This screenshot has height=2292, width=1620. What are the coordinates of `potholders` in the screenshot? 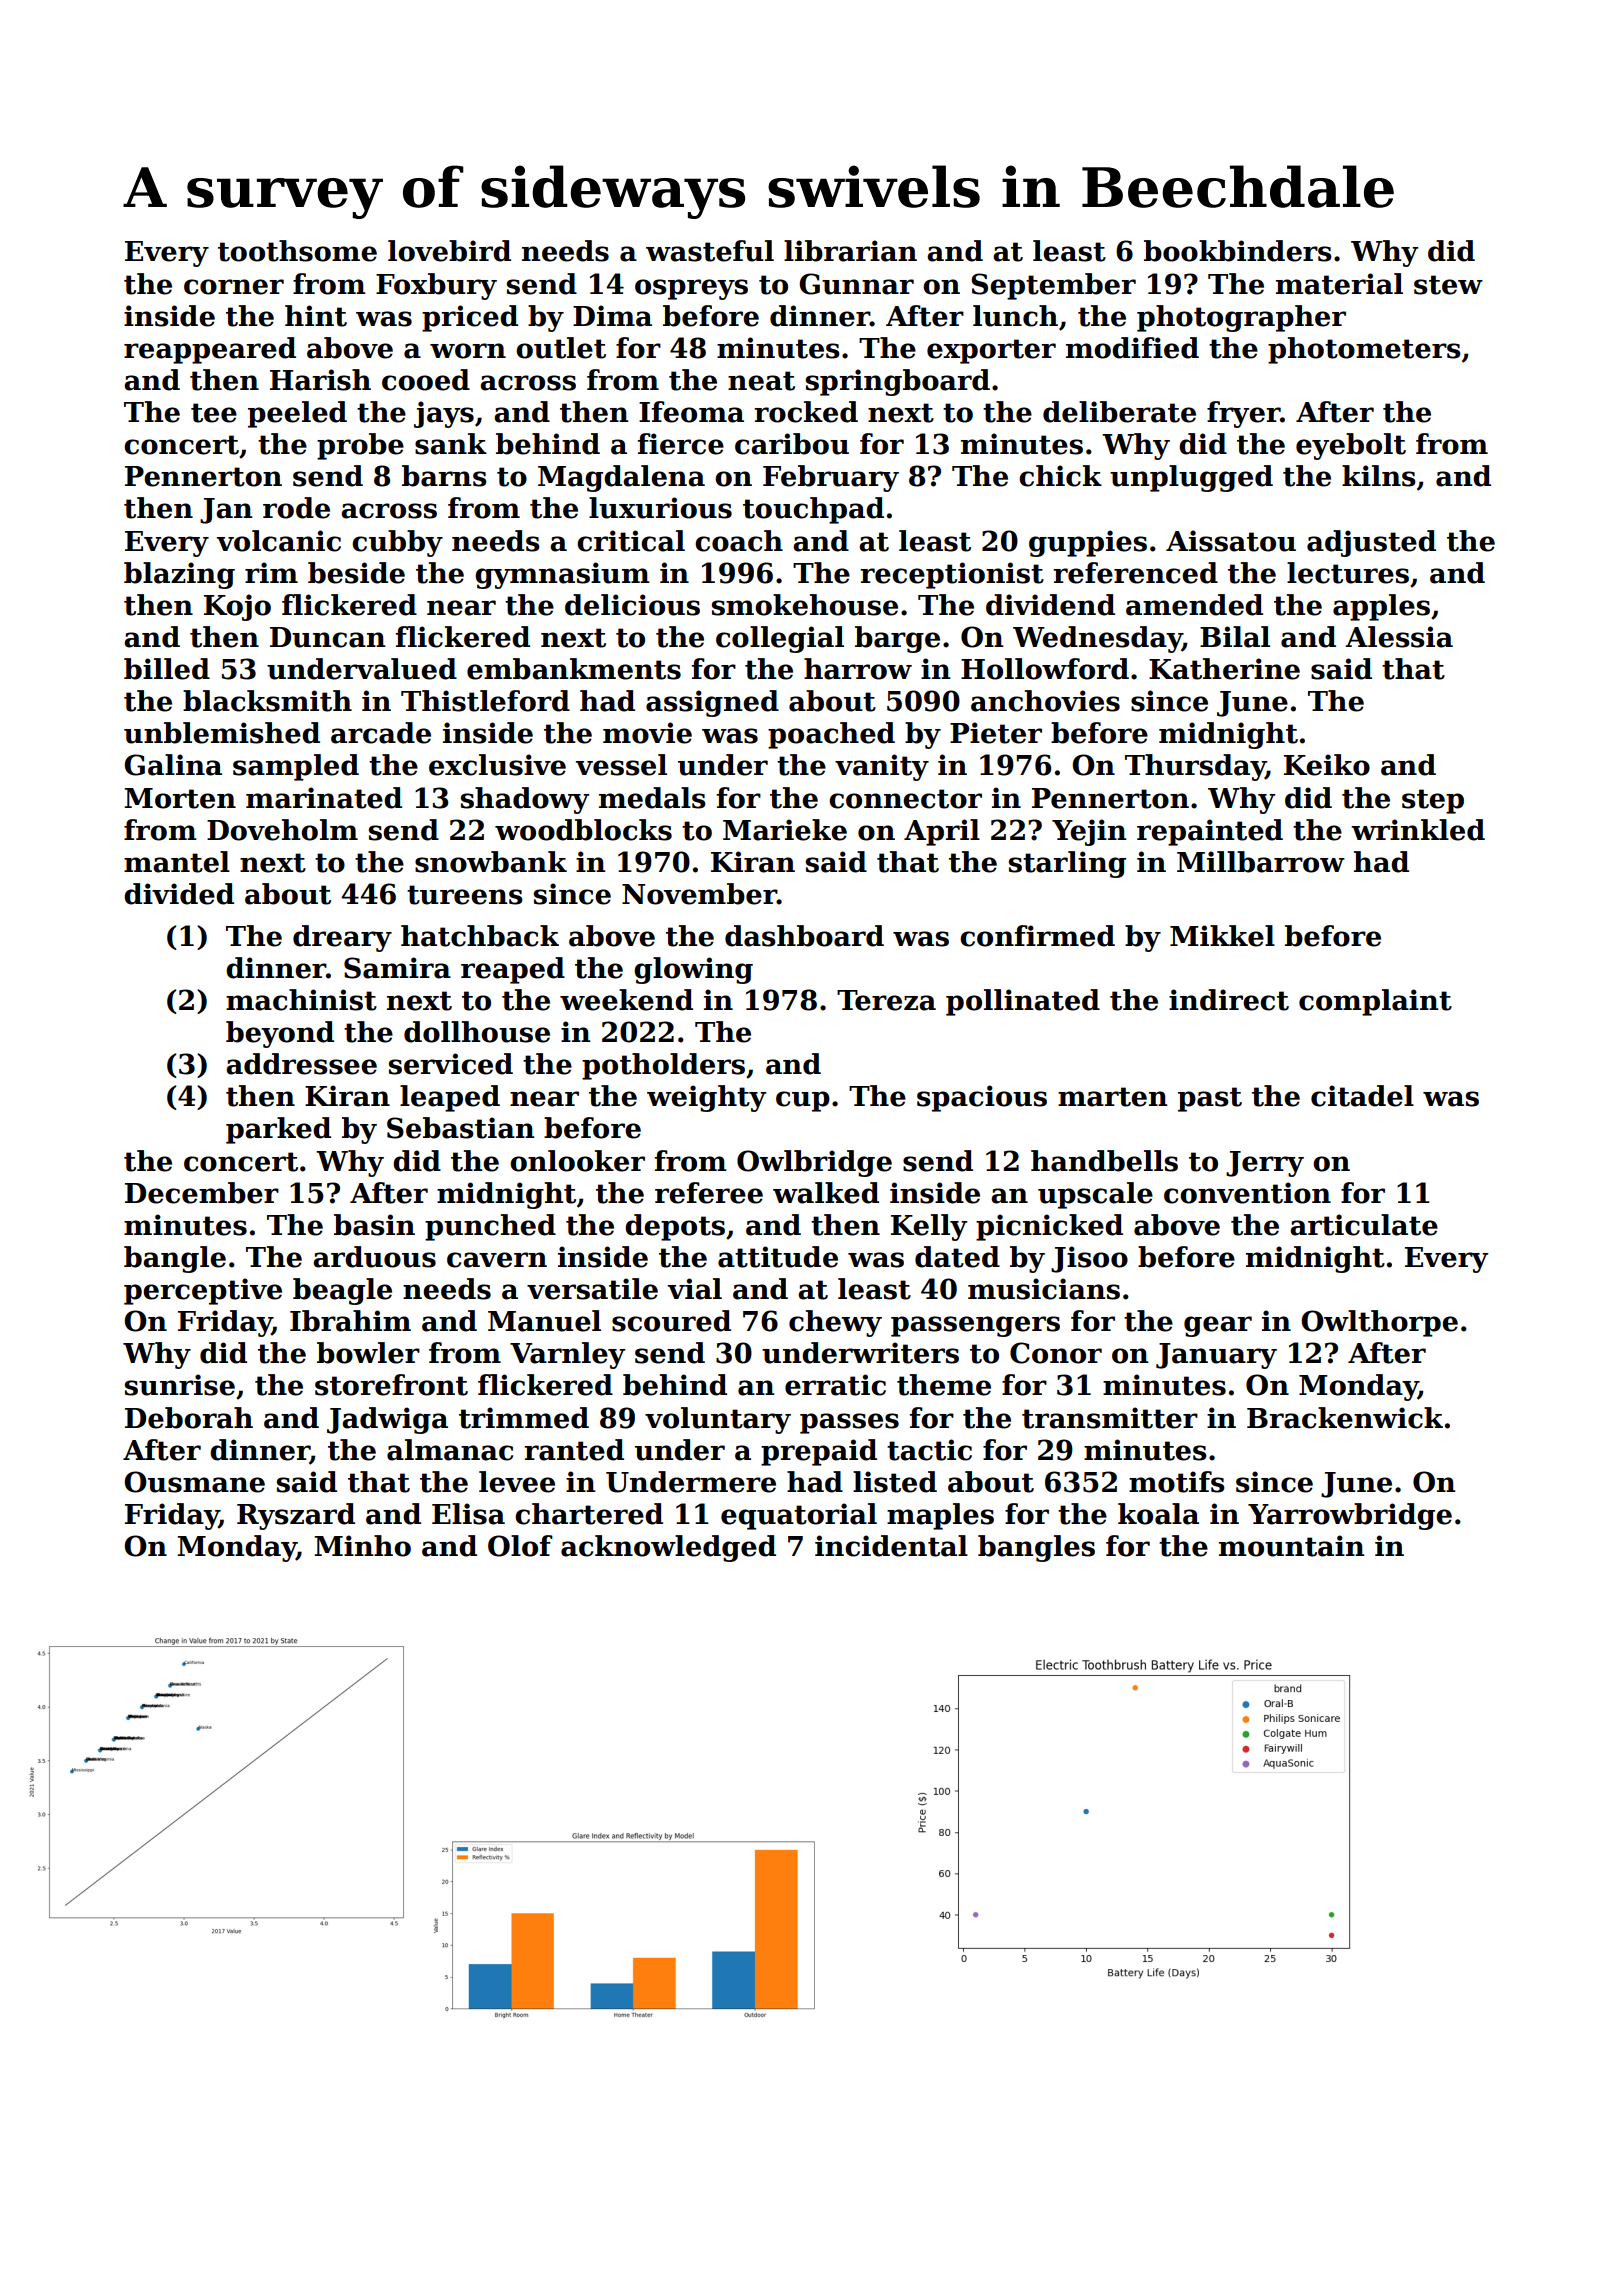 It's located at (663, 1066).
